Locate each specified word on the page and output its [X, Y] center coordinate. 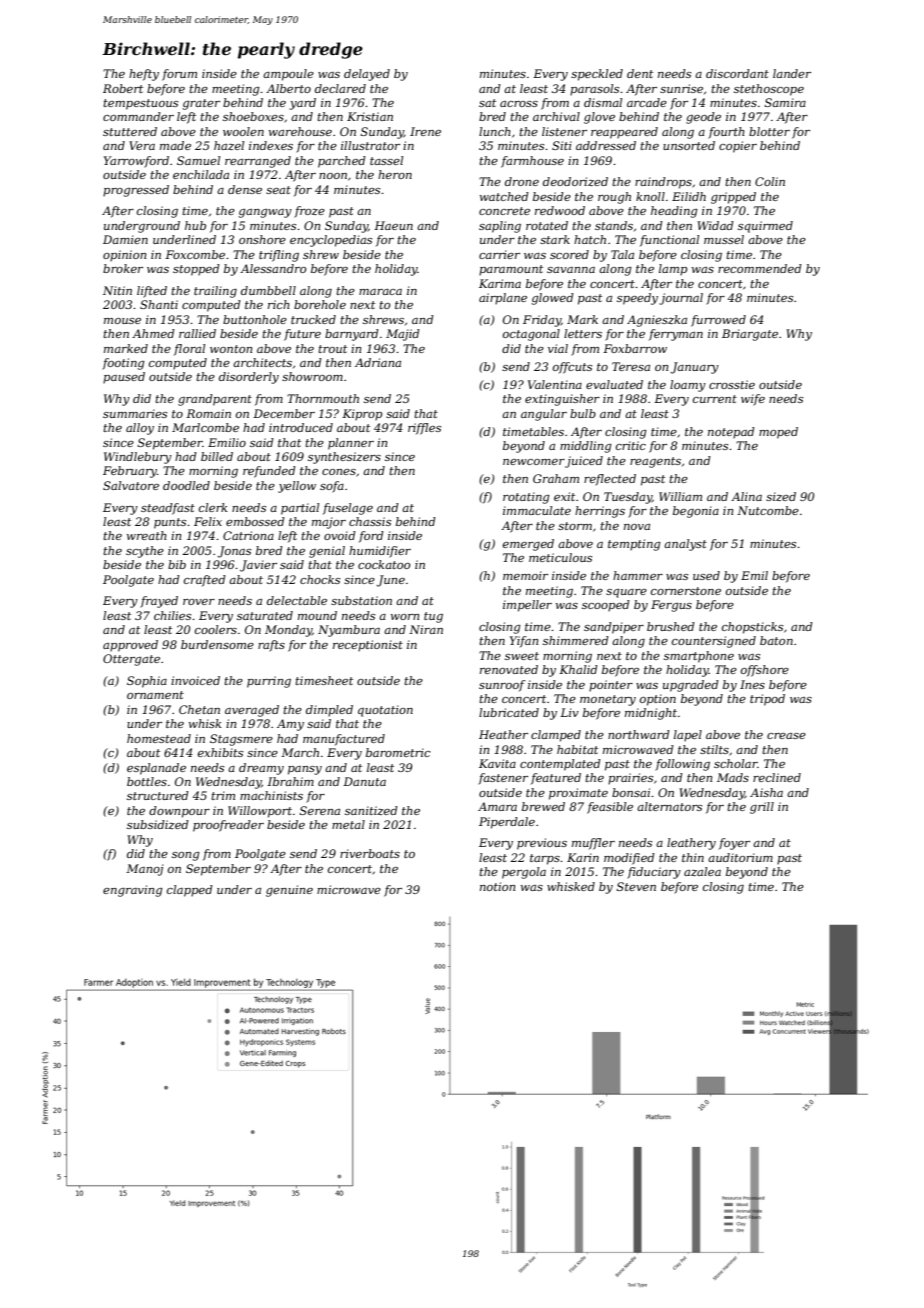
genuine [289, 891]
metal [348, 824]
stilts [714, 749]
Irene [425, 131]
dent [640, 73]
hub [195, 225]
